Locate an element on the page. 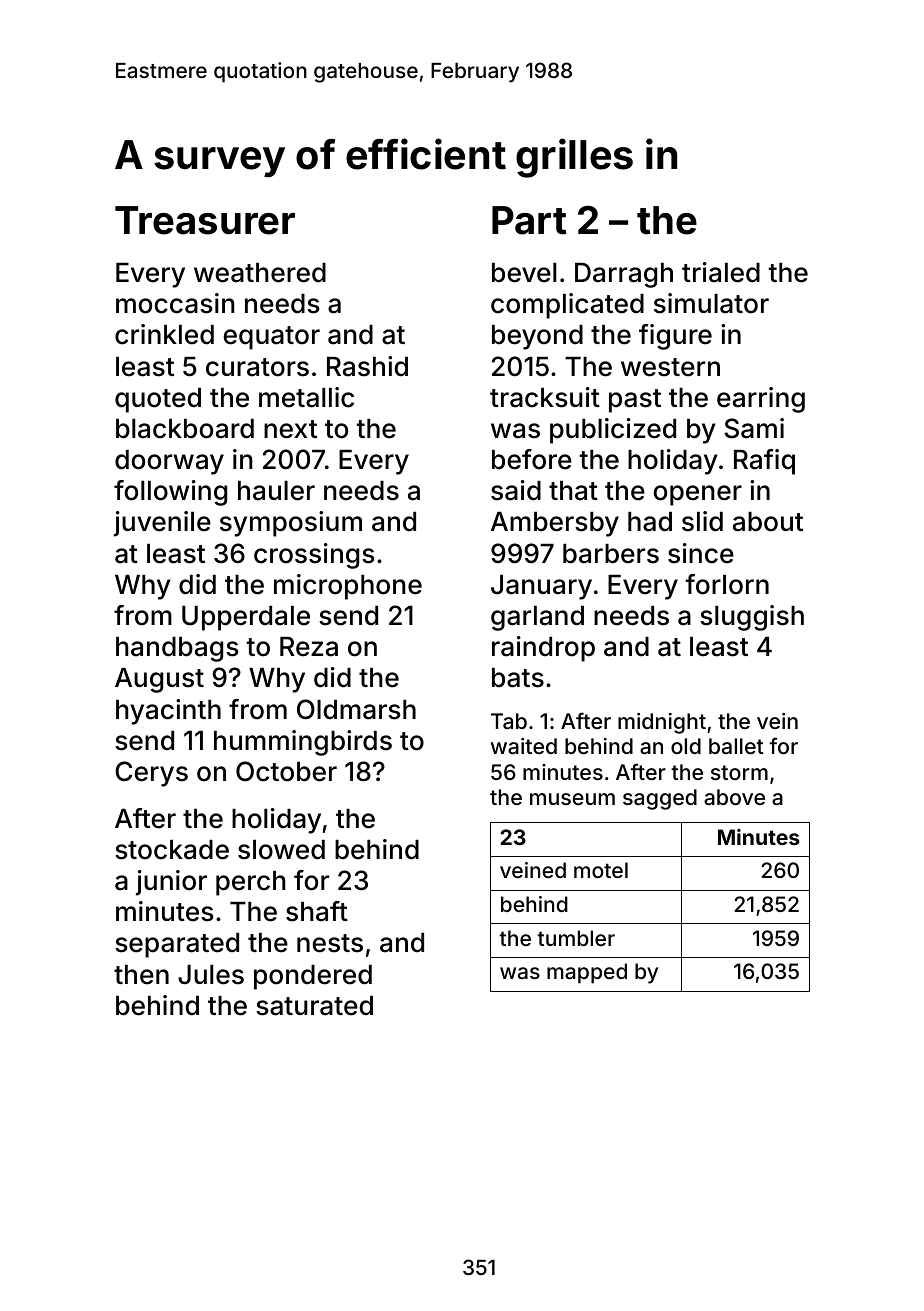  stockade is located at coordinates (172, 850).
